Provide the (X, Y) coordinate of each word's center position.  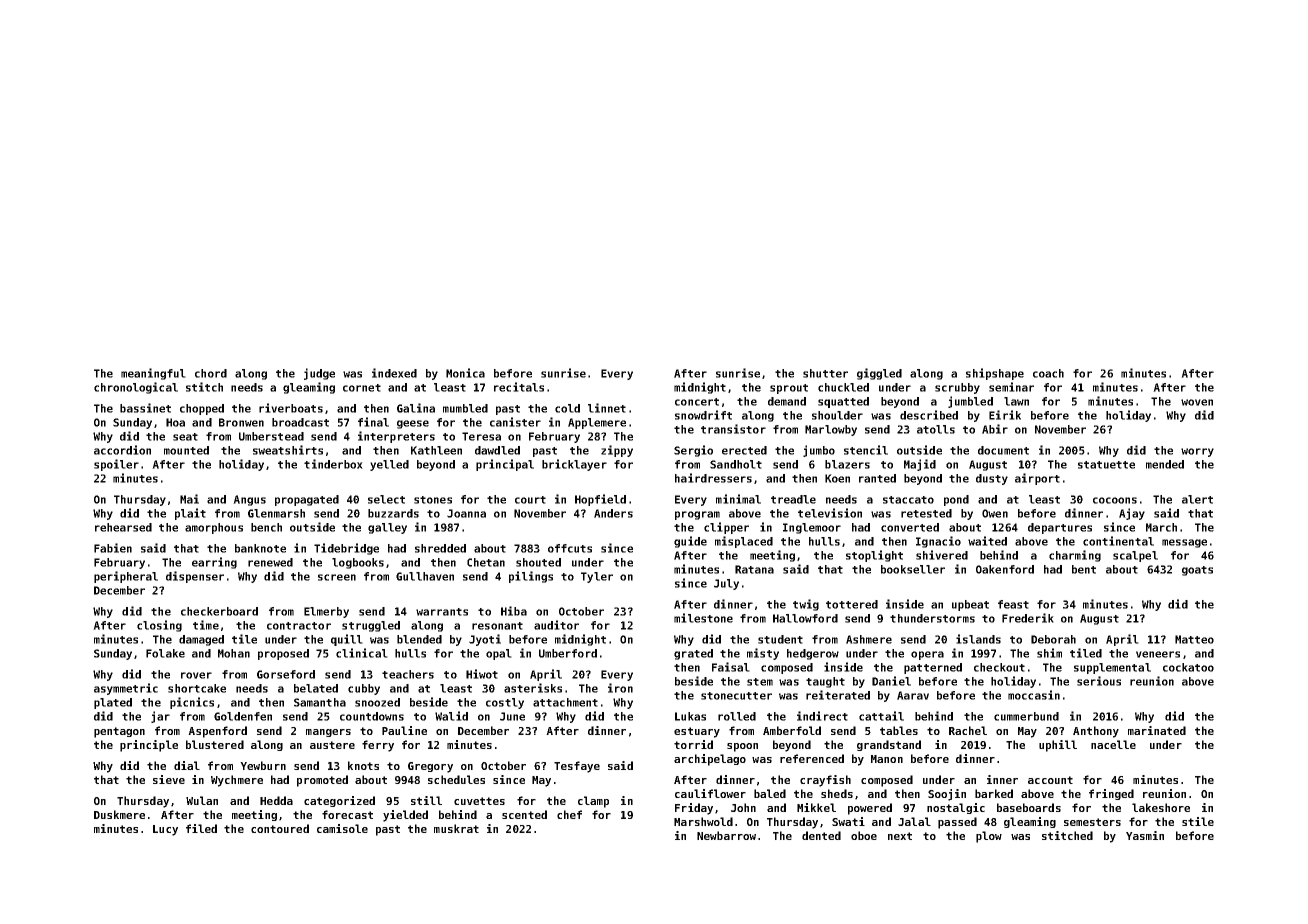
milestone (703, 618)
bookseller (913, 569)
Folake (165, 653)
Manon (887, 759)
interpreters (396, 437)
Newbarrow (726, 835)
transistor (733, 429)
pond (956, 500)
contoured (280, 828)
